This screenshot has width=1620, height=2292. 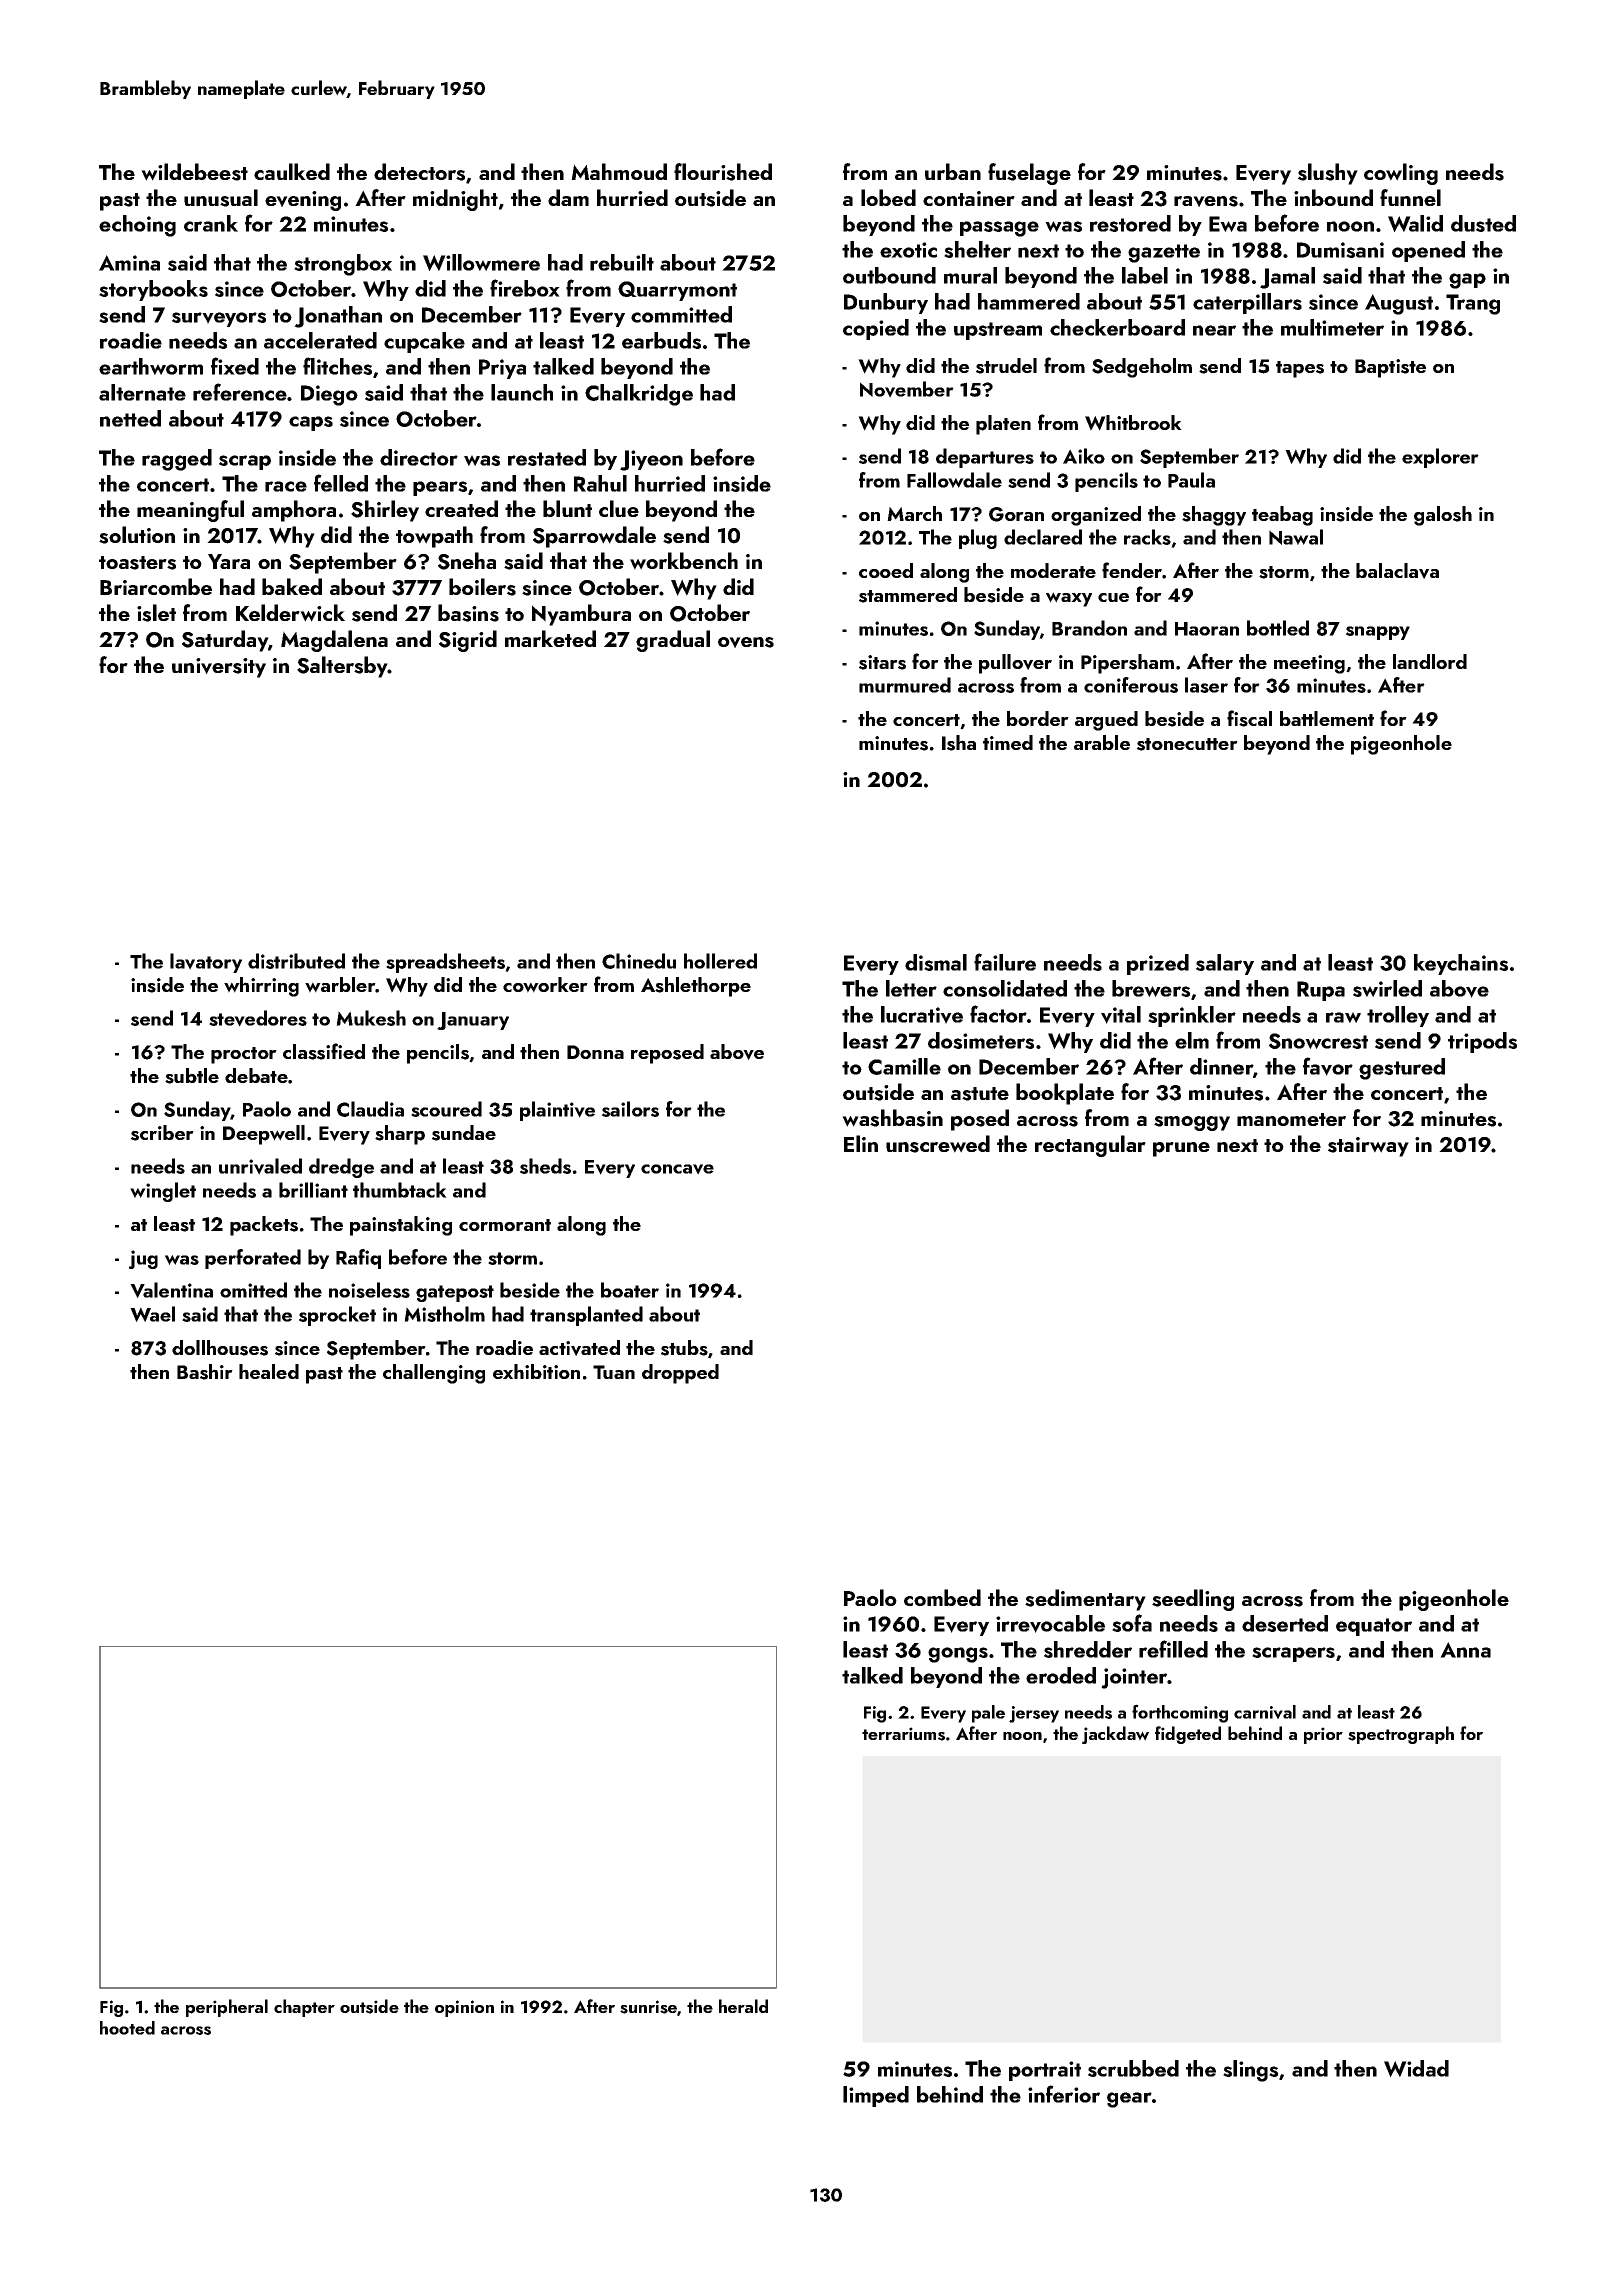 I want to click on landlord, so click(x=1430, y=661).
